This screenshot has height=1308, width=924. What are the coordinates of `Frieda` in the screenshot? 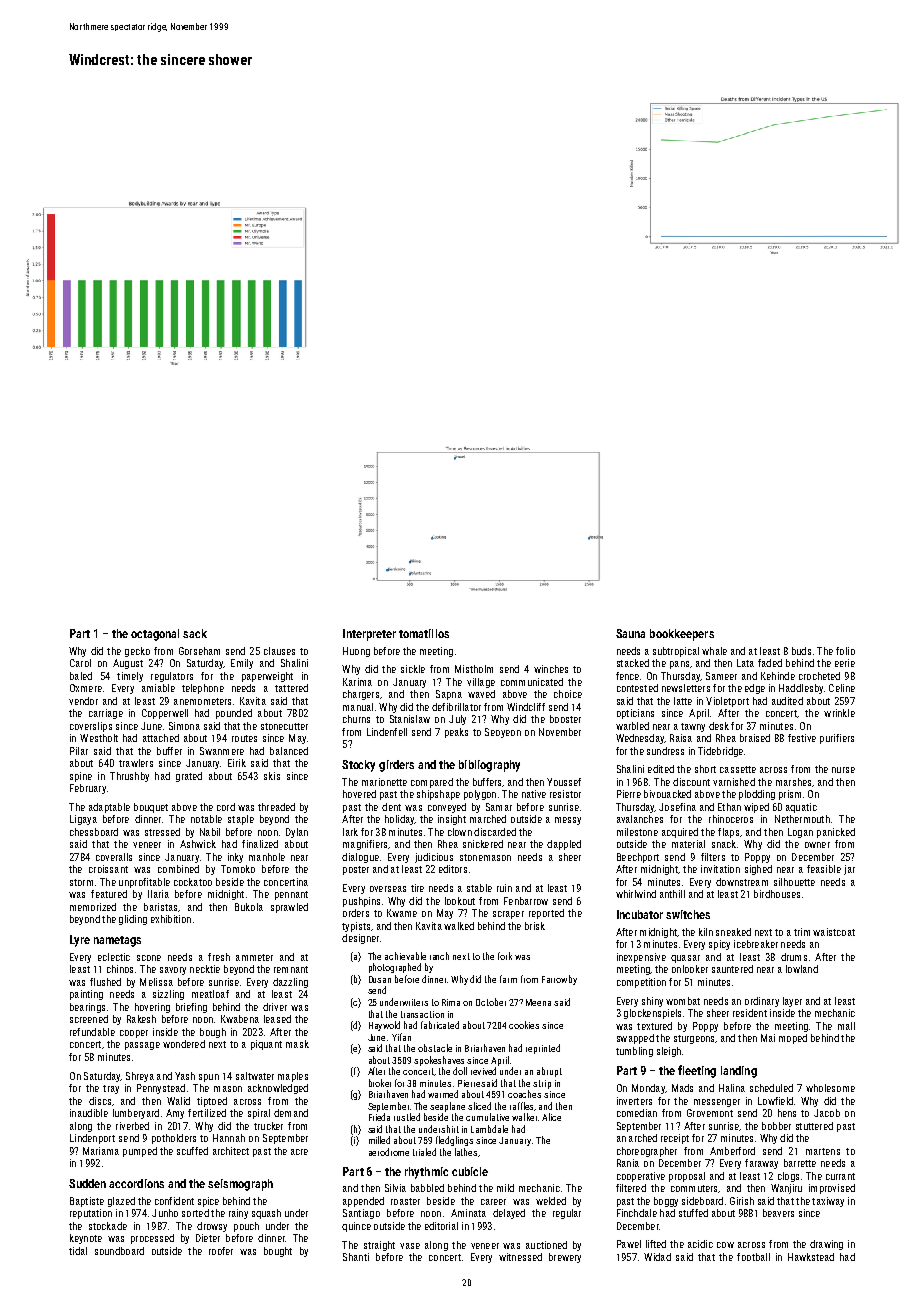 It's located at (379, 1117).
